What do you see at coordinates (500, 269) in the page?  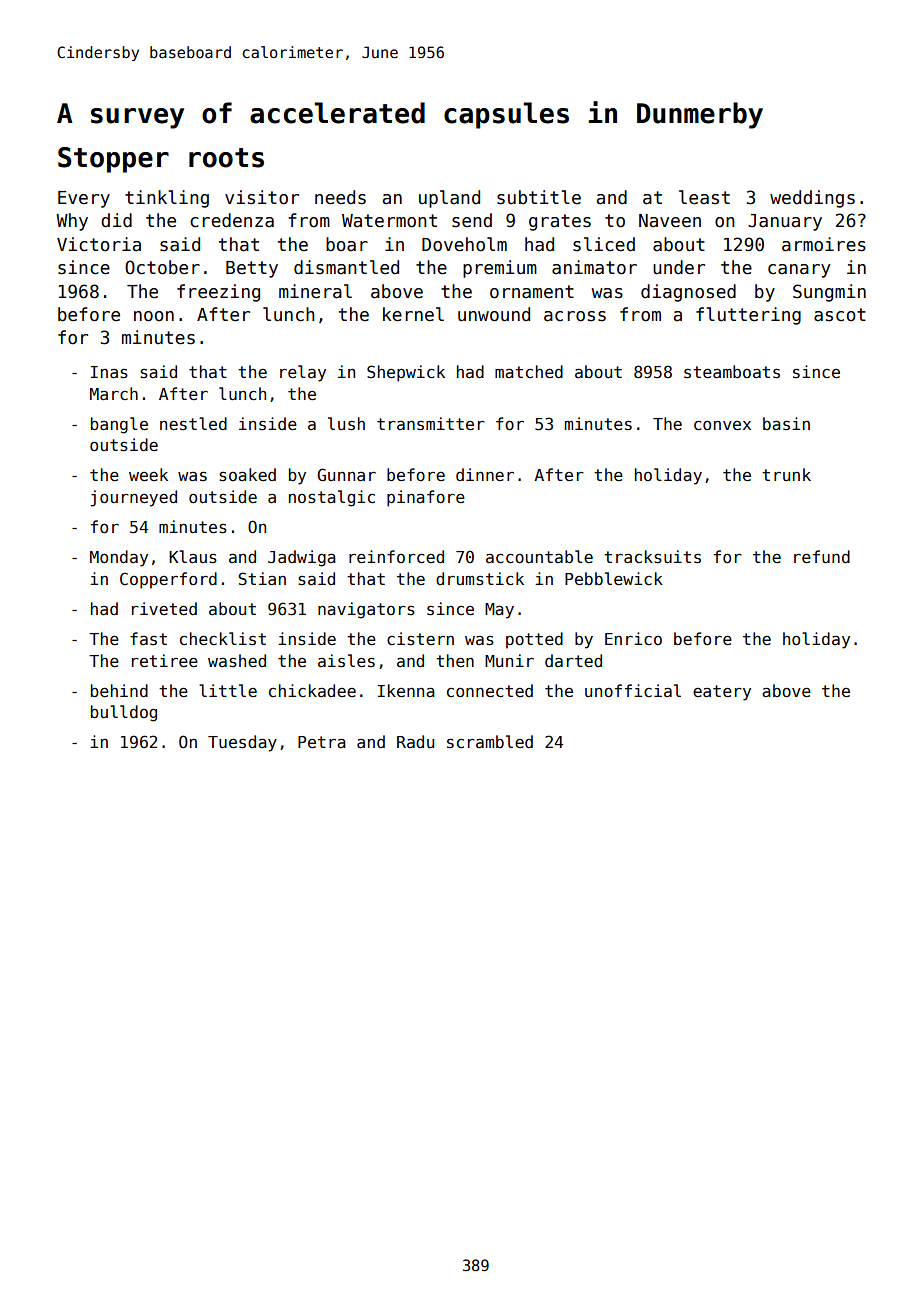 I see `premium` at bounding box center [500, 269].
